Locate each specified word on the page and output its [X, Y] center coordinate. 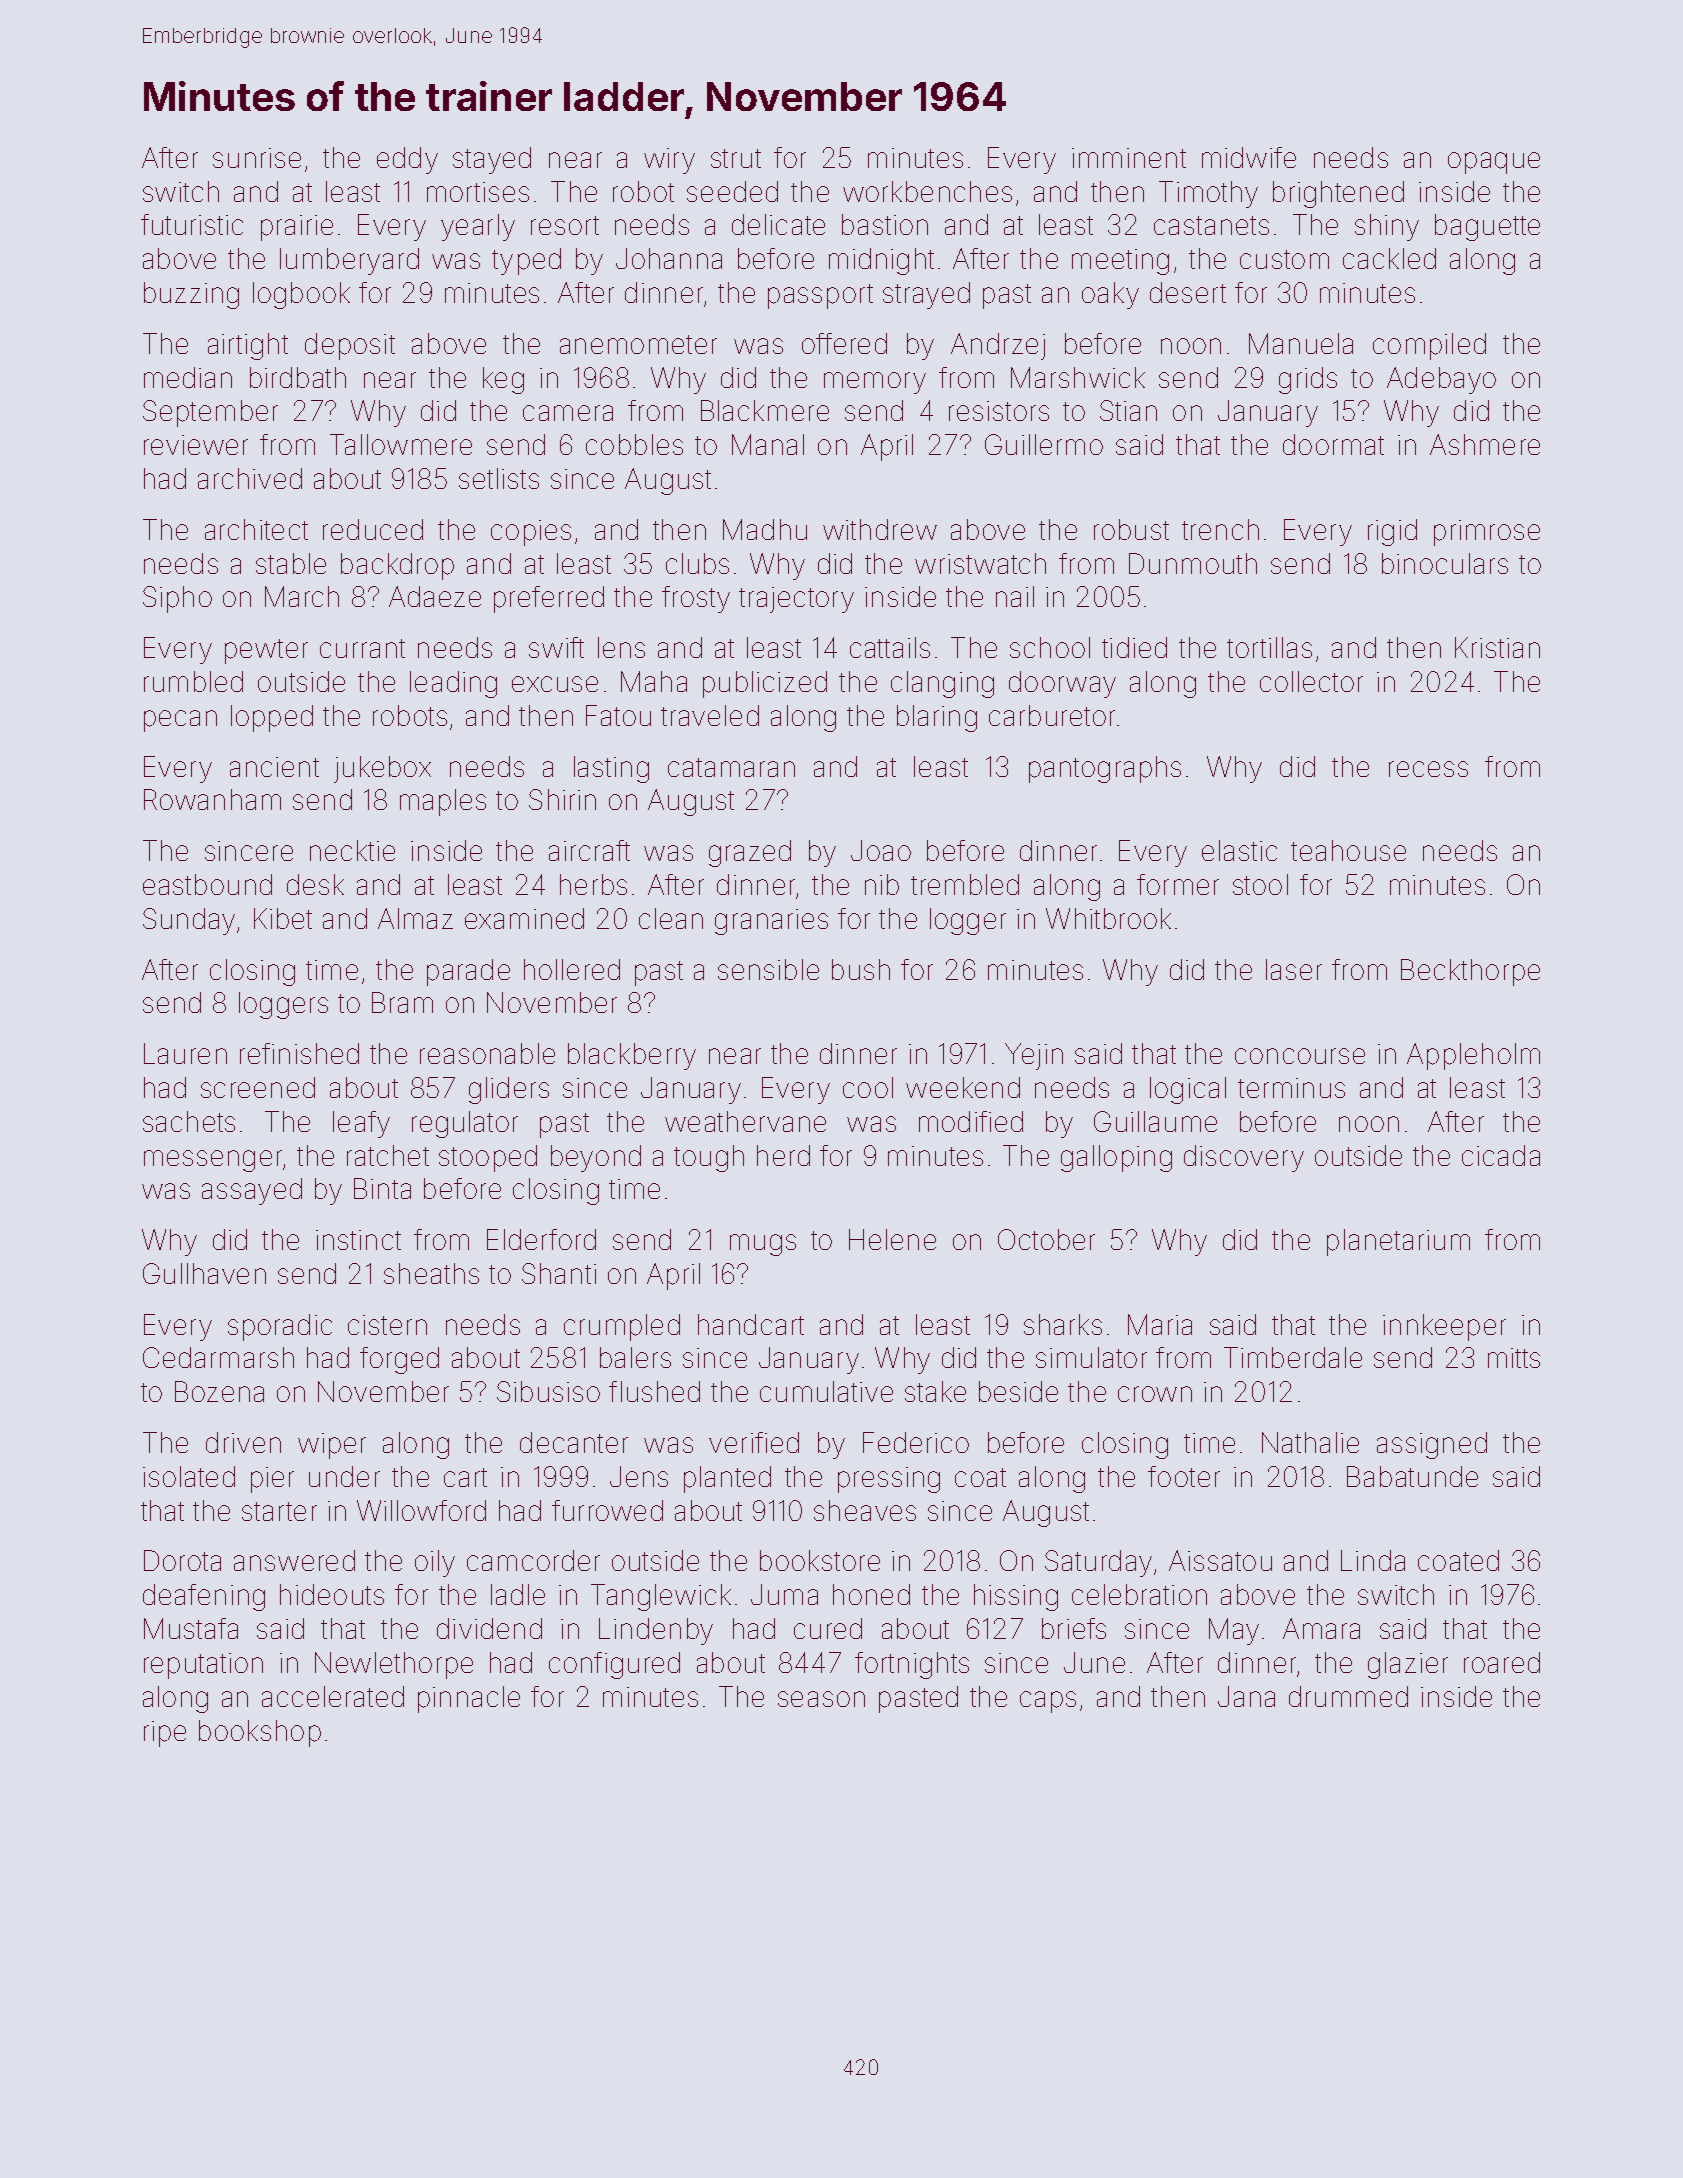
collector [1311, 681]
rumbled [193, 681]
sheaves [865, 1510]
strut [736, 158]
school [1050, 647]
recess [1428, 769]
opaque [1494, 163]
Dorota [182, 1560]
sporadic [280, 1327]
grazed [750, 853]
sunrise [257, 158]
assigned [1432, 1445]
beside [1018, 1391]
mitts [1514, 1358]
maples [443, 802]
